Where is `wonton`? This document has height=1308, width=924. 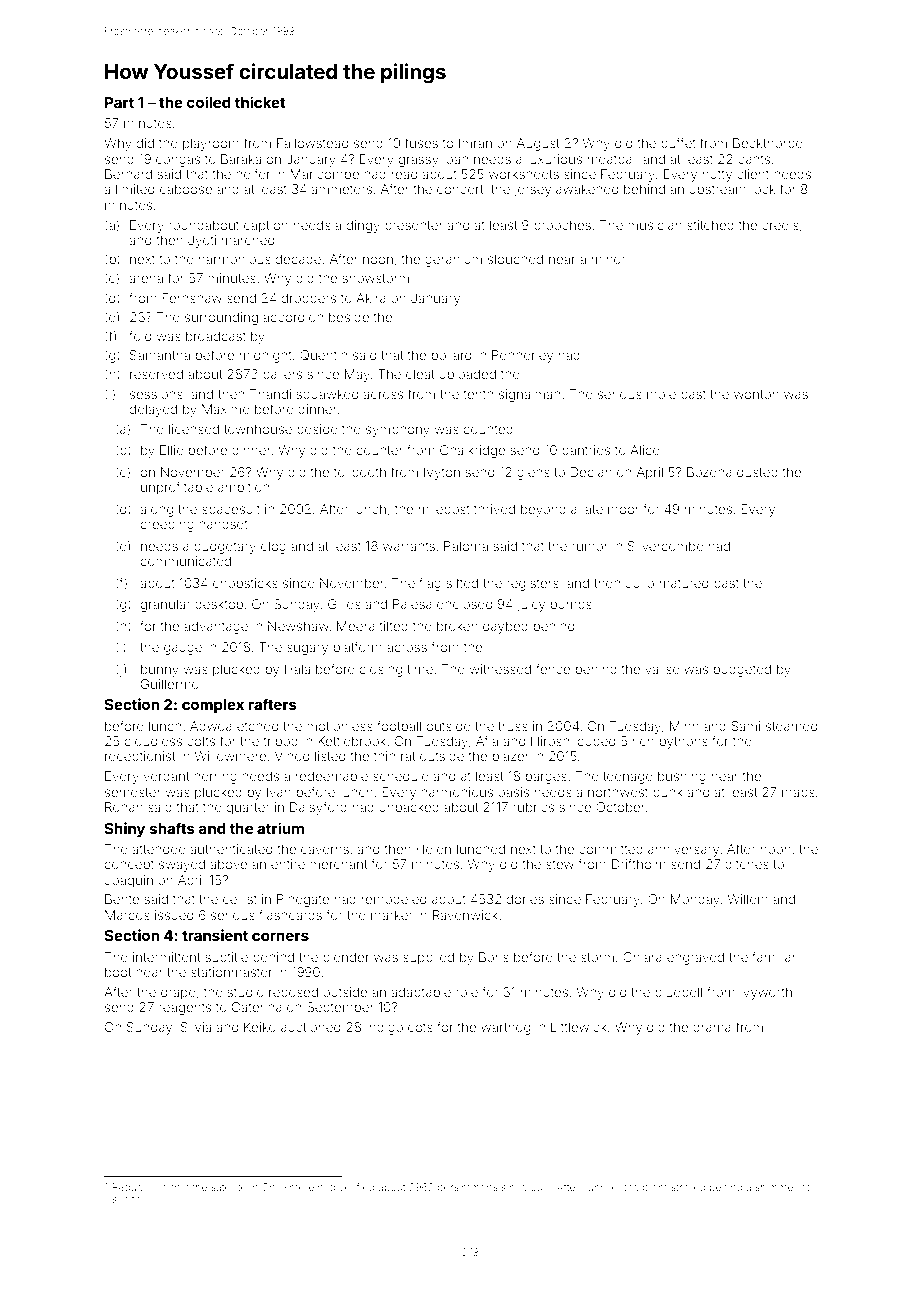
wonton is located at coordinates (756, 394).
